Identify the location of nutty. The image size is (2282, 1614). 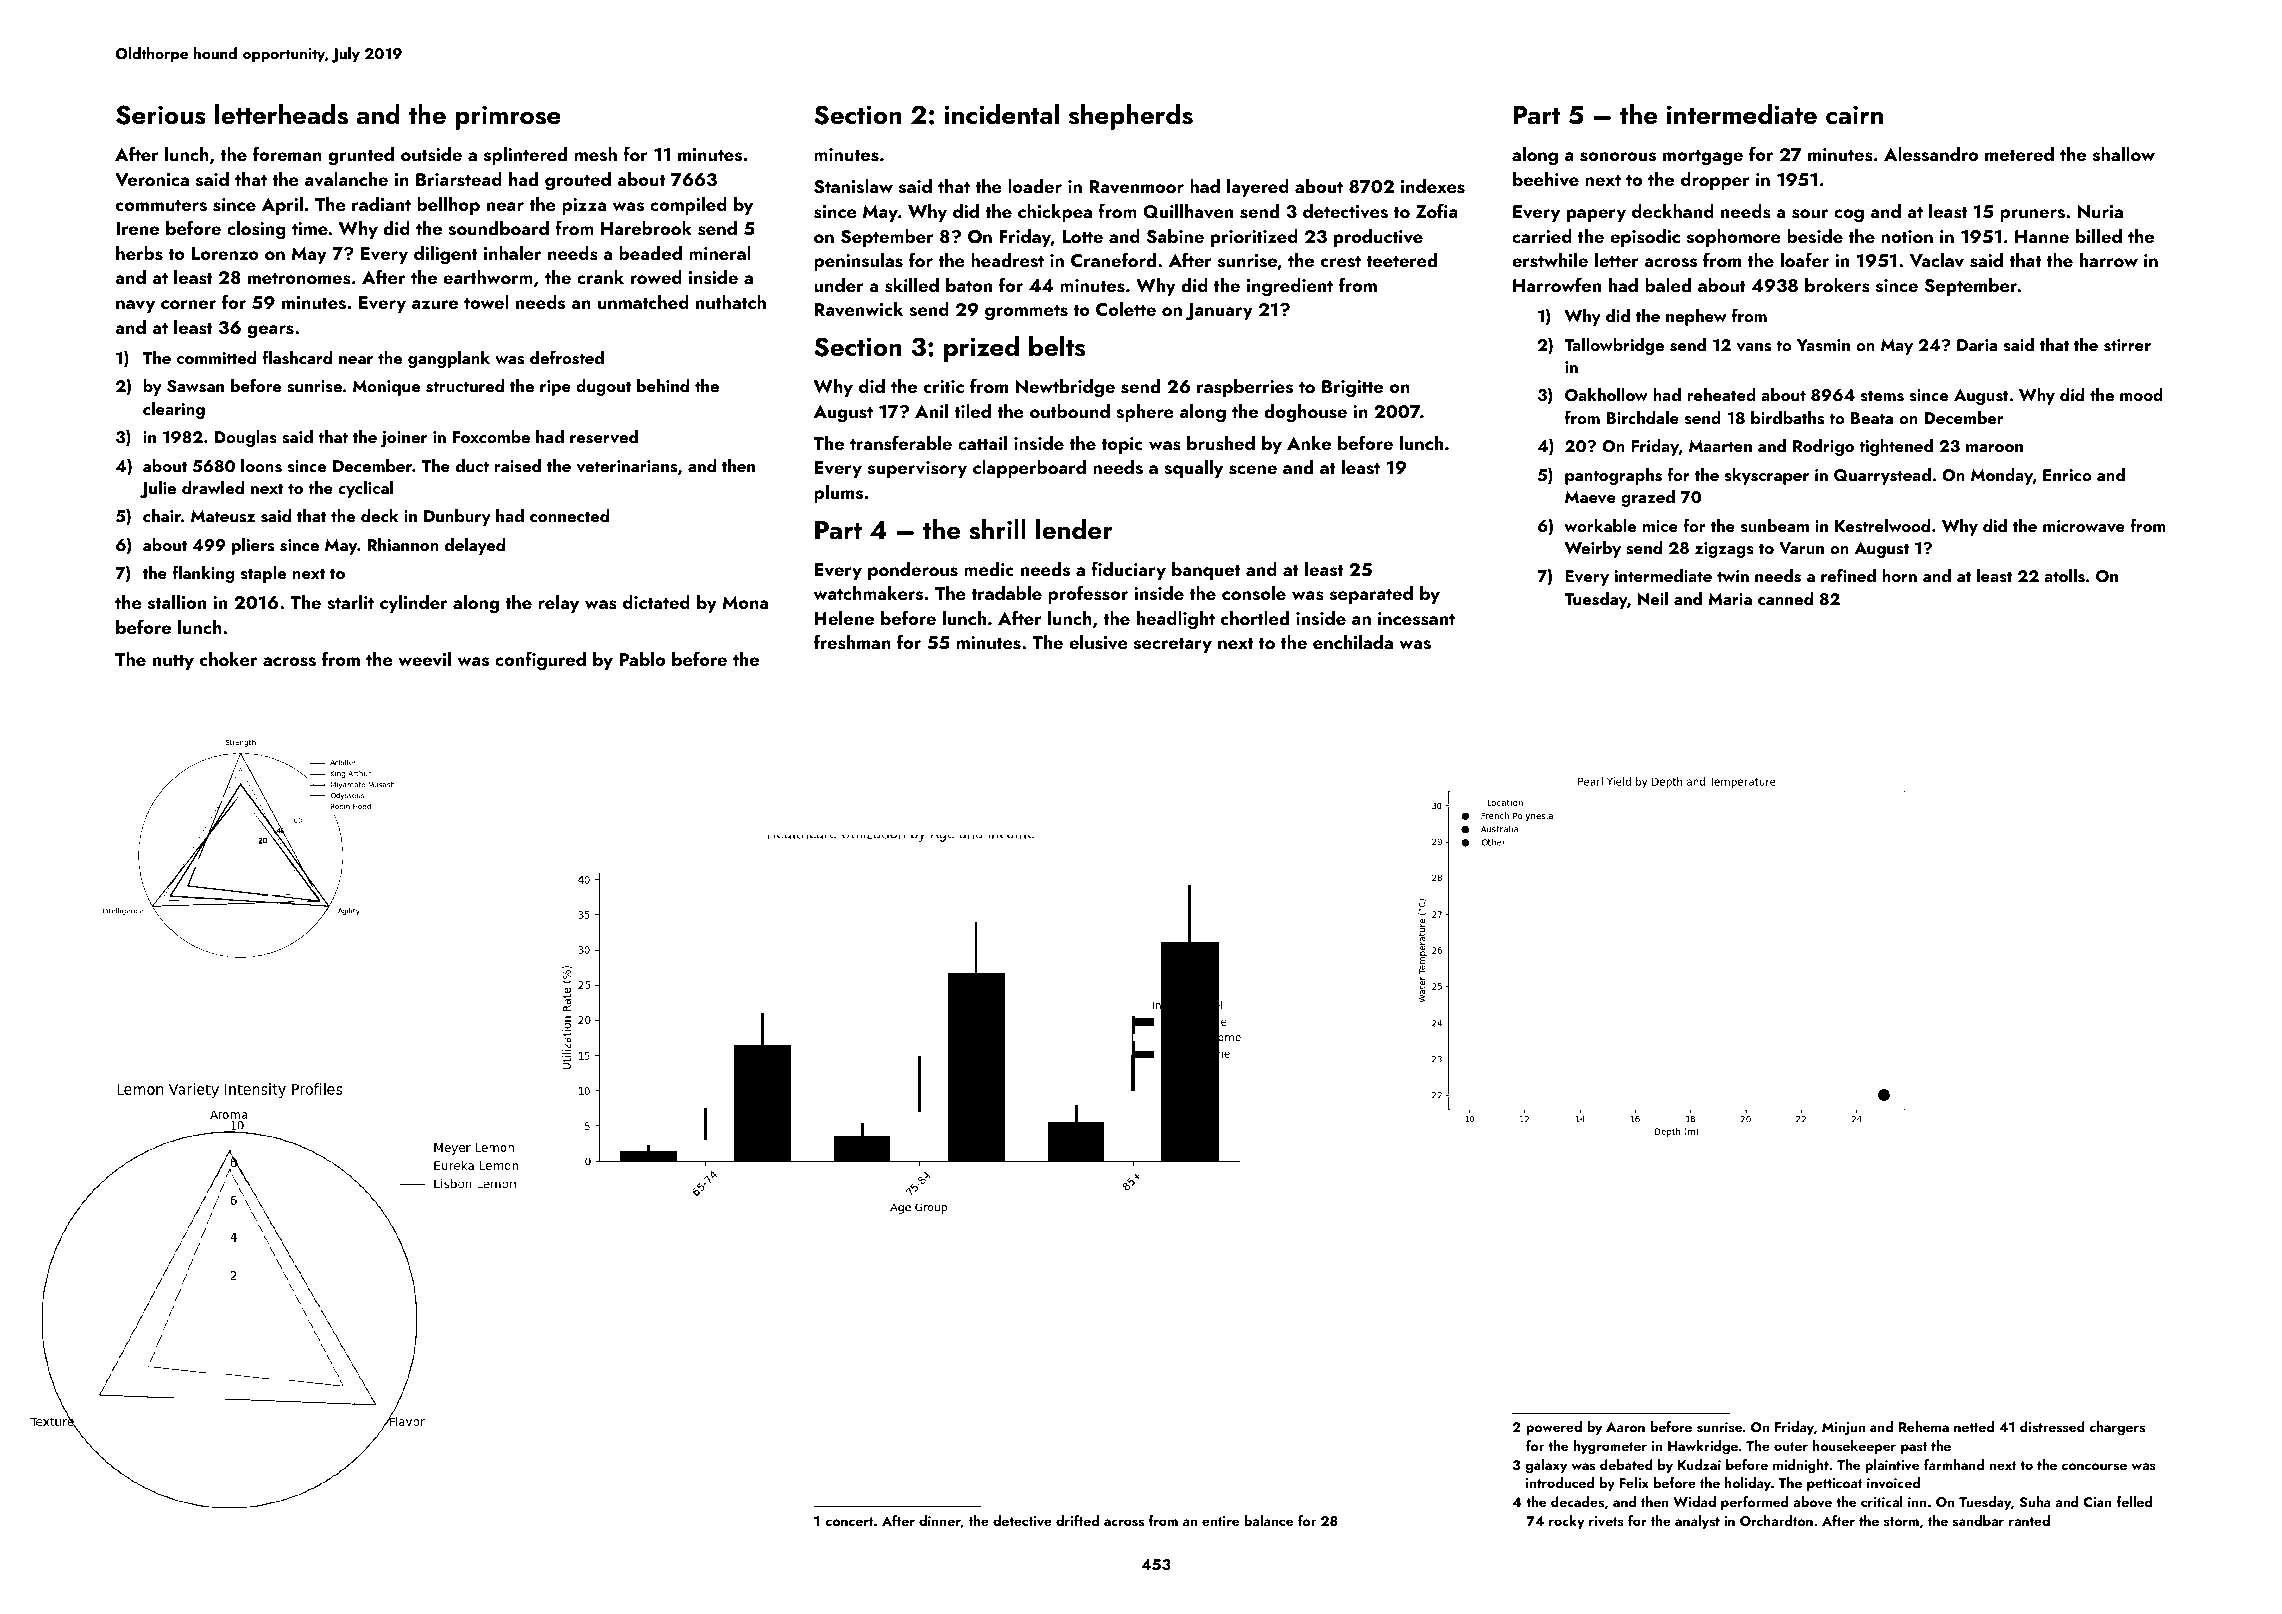
(173, 662).
